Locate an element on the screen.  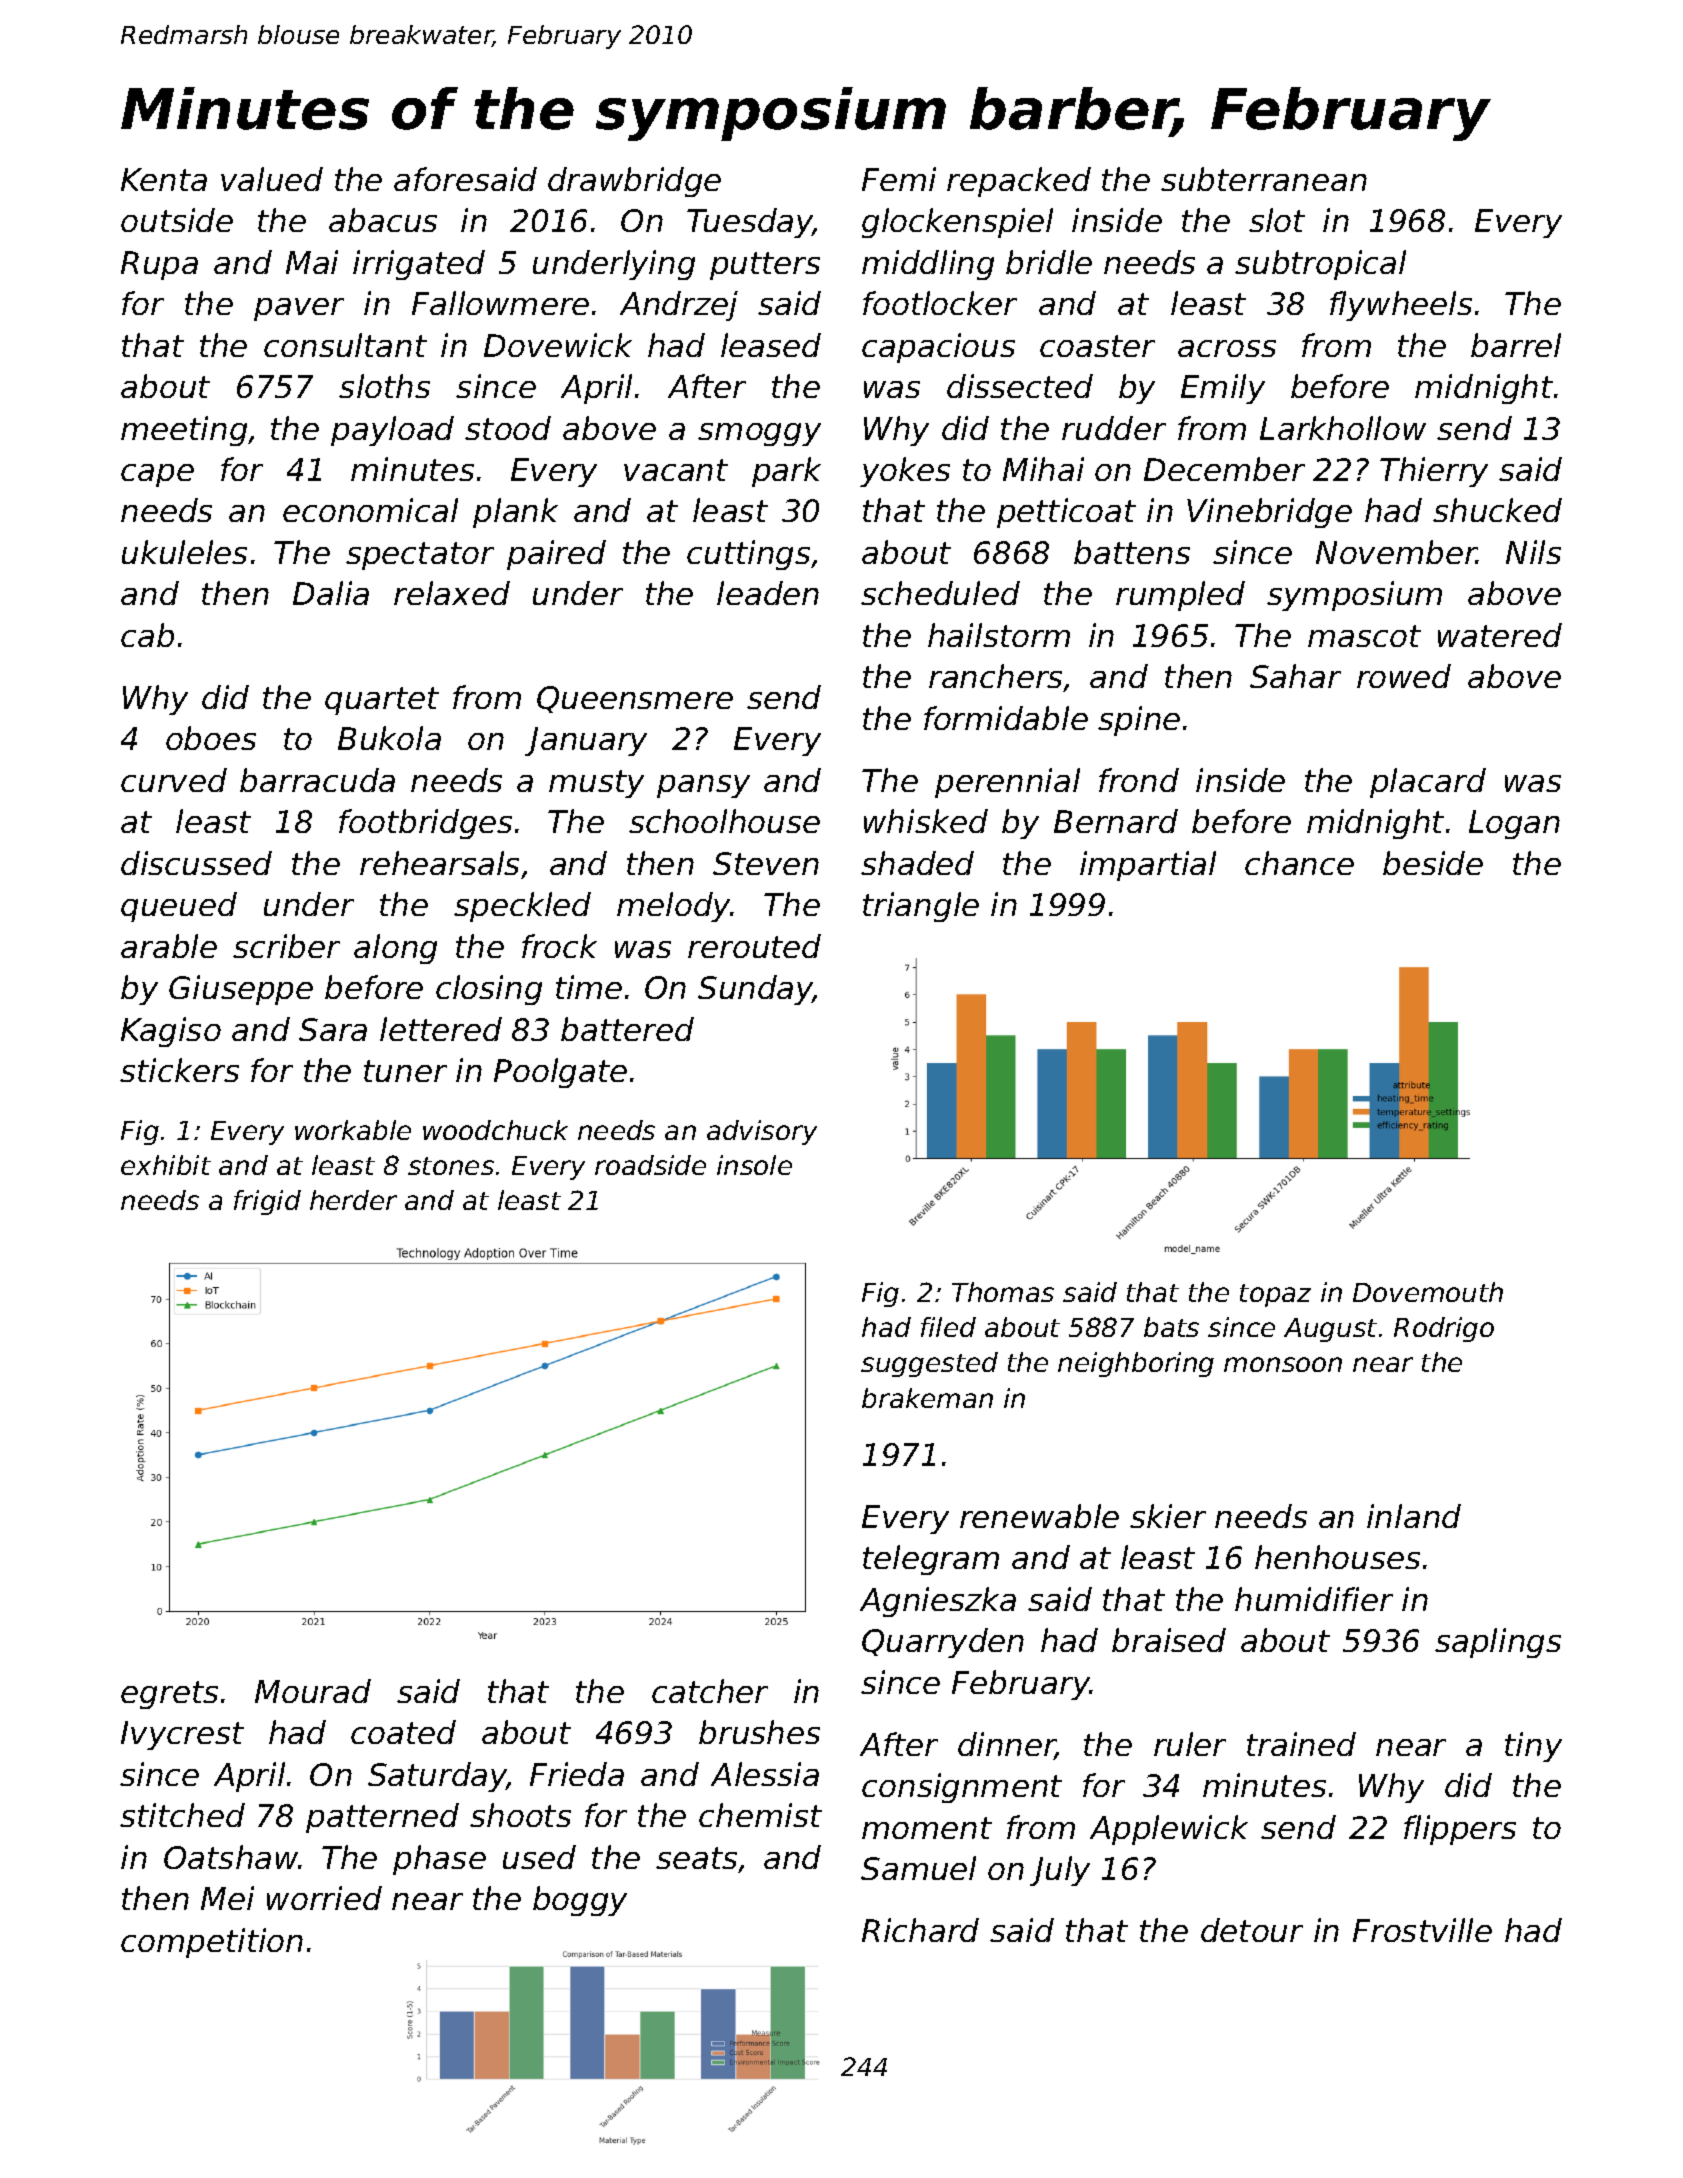
neighboring is located at coordinates (1136, 1364).
